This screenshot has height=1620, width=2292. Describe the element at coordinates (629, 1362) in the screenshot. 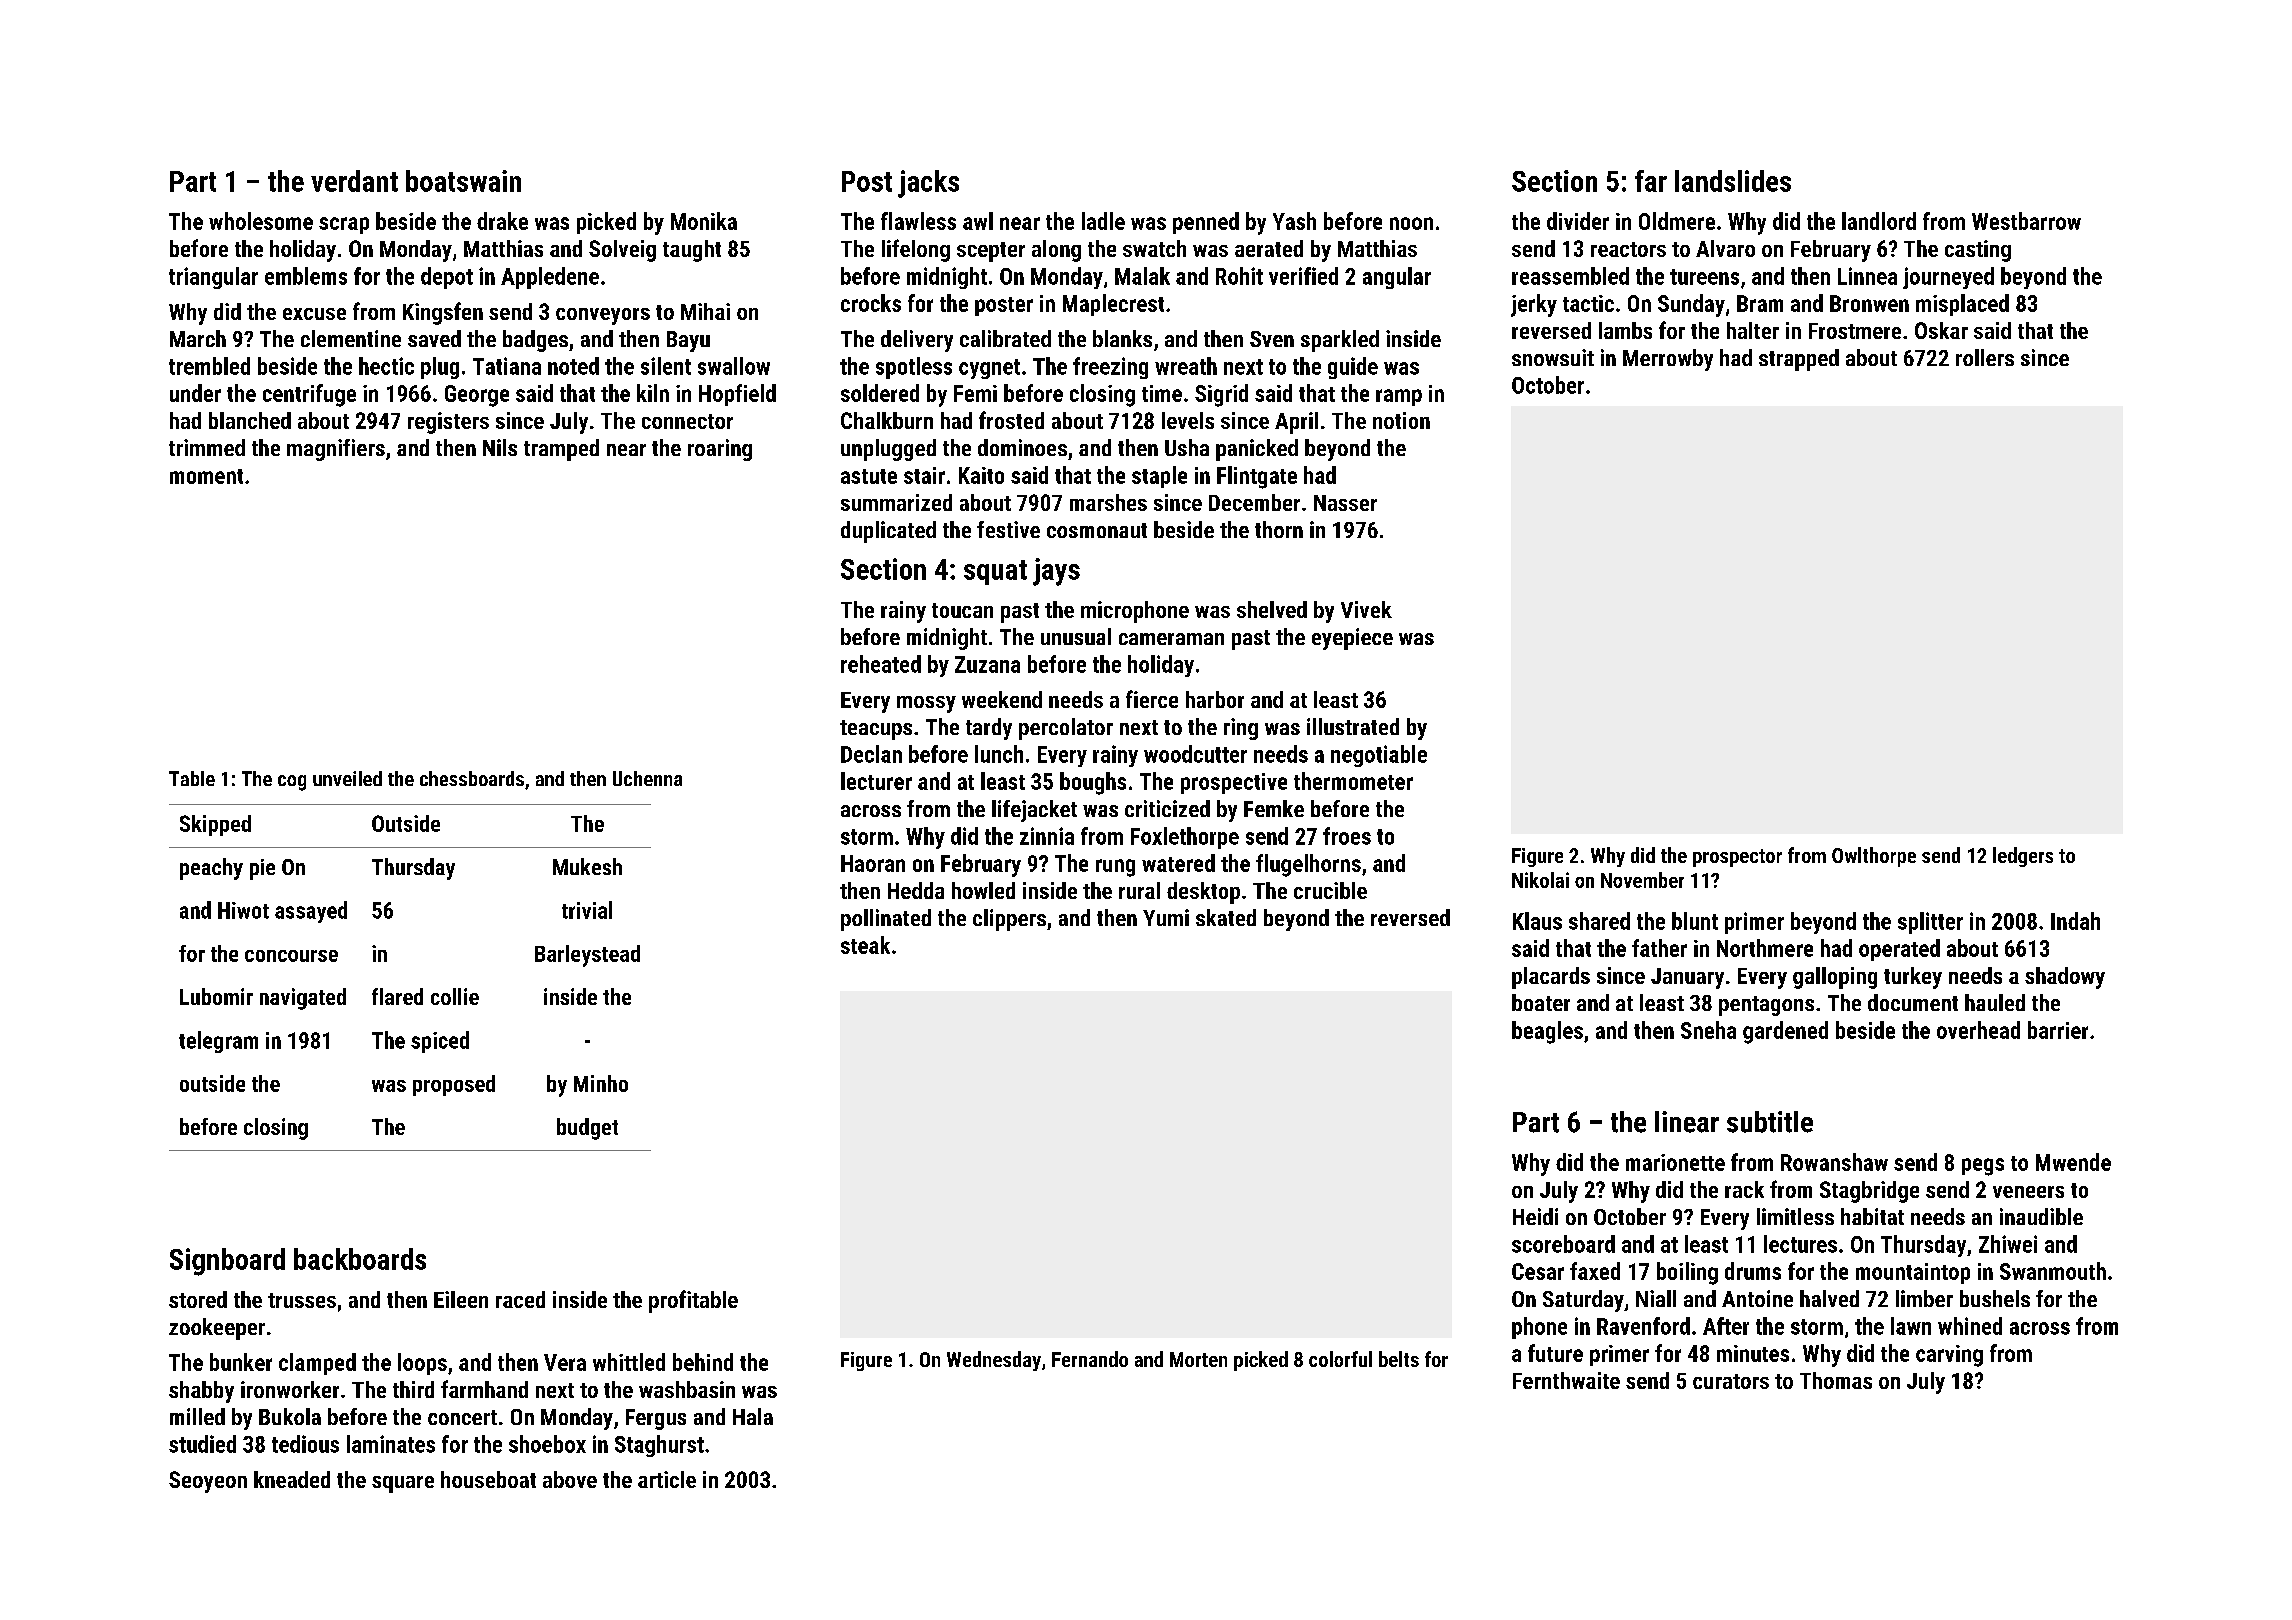

I see `whittled` at that location.
